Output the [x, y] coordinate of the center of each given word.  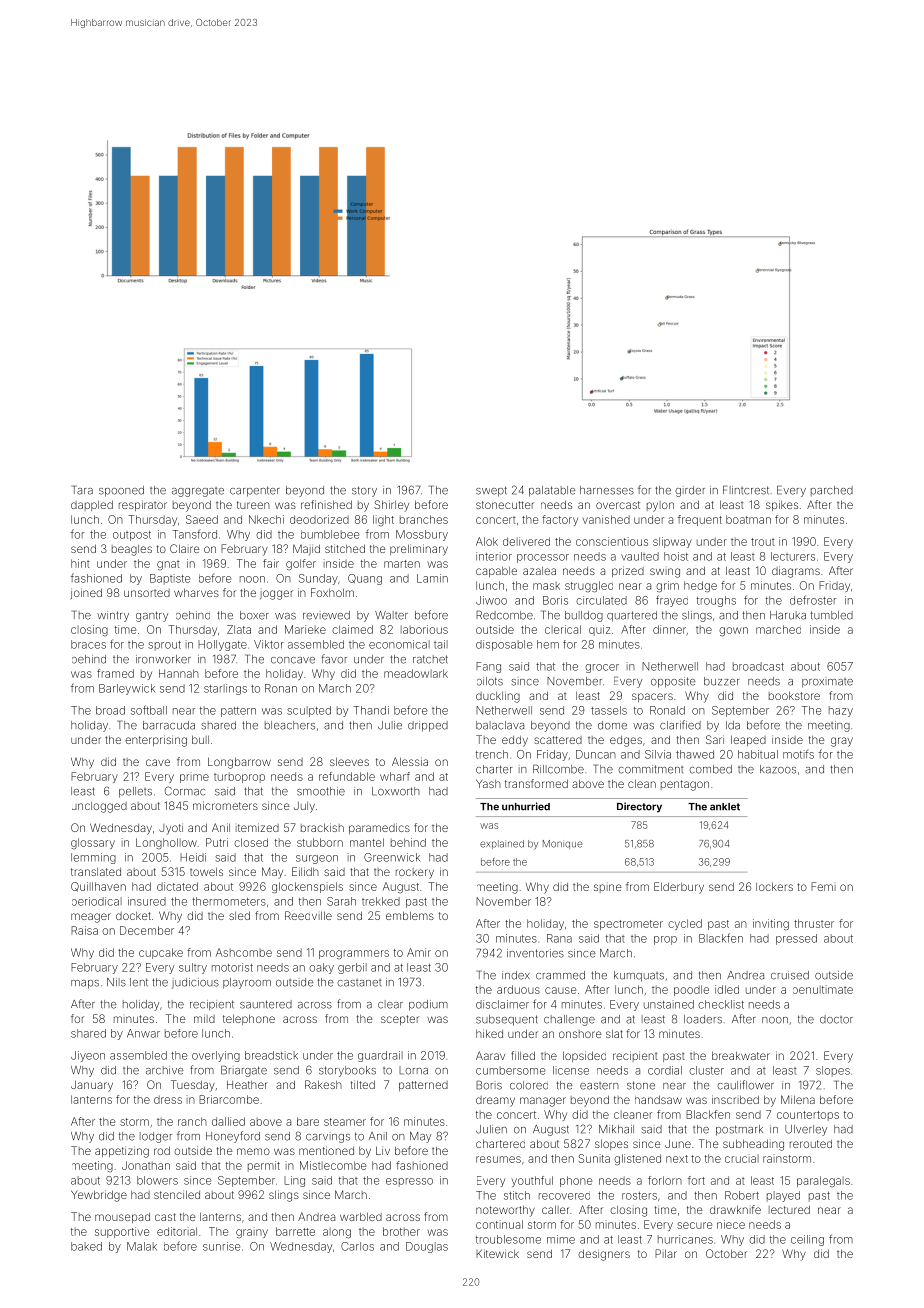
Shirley [391, 506]
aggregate [198, 492]
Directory [639, 807]
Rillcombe [558, 769]
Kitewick [497, 1253]
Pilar [666, 1253]
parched [832, 491]
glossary [93, 843]
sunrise [221, 1246]
